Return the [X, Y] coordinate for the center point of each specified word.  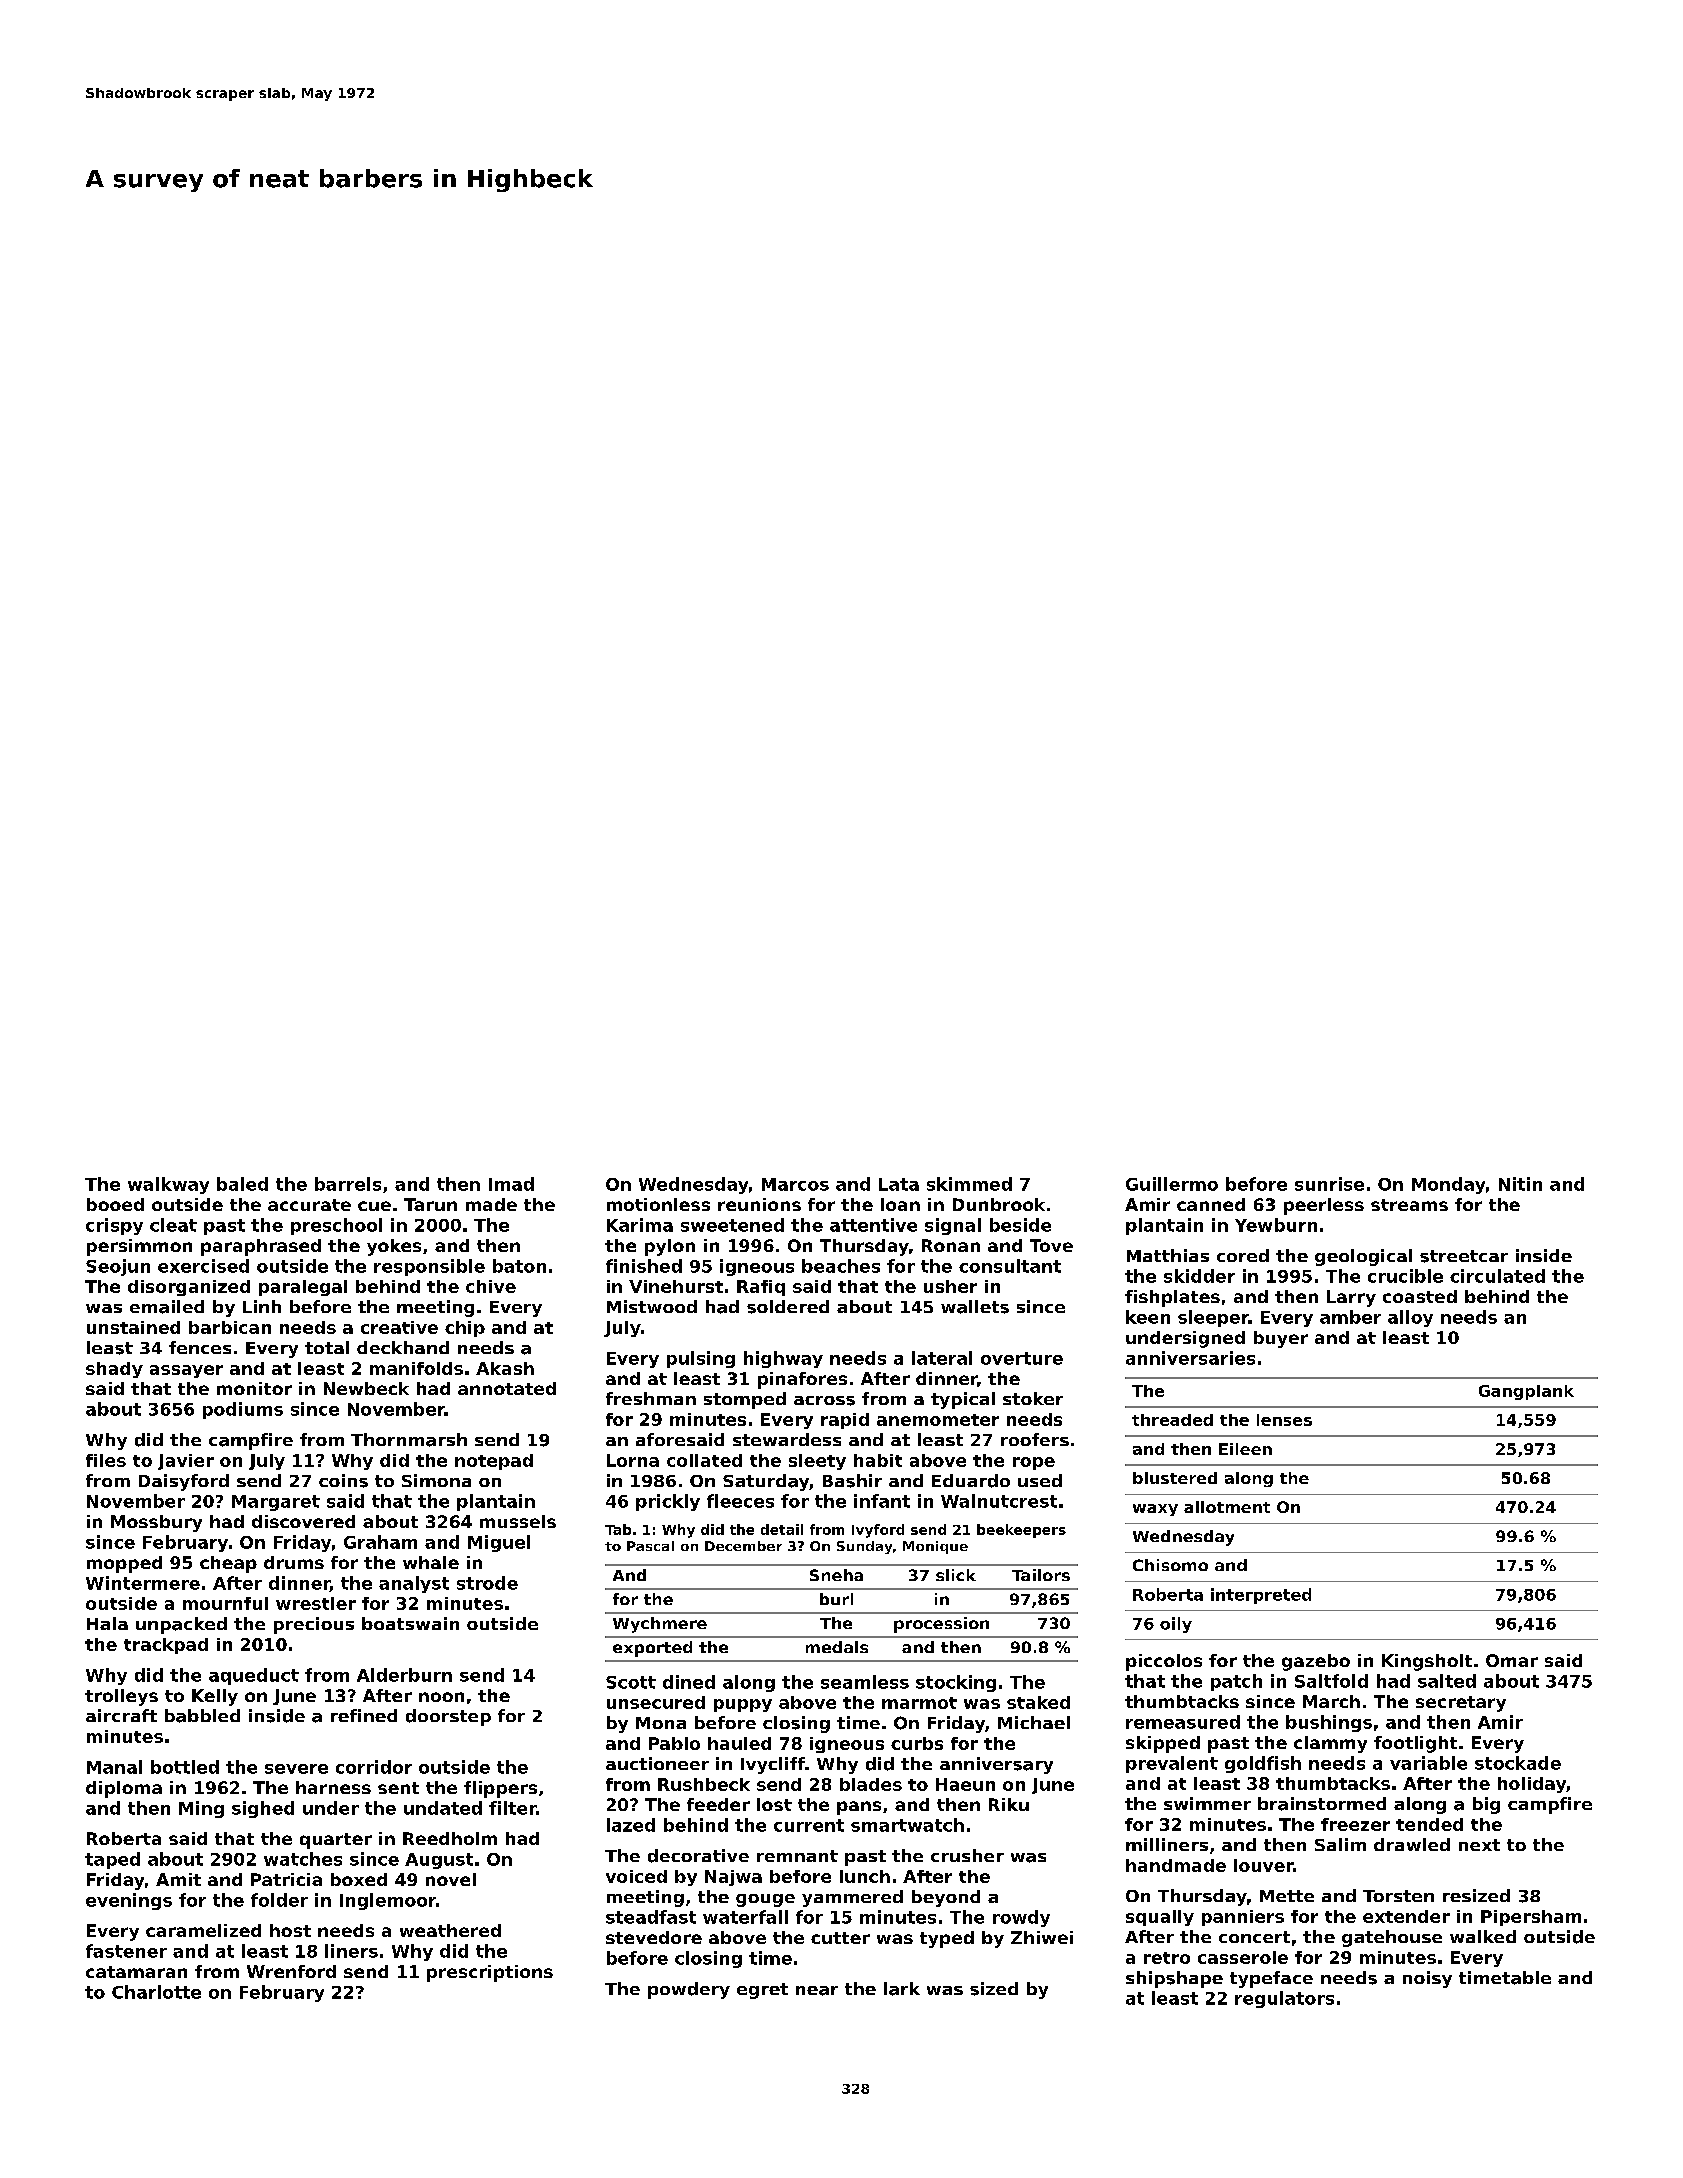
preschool [336, 1226]
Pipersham [1531, 1918]
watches [303, 1859]
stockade [1518, 1763]
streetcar [1464, 1256]
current [809, 1825]
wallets [975, 1307]
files [106, 1460]
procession [941, 1625]
